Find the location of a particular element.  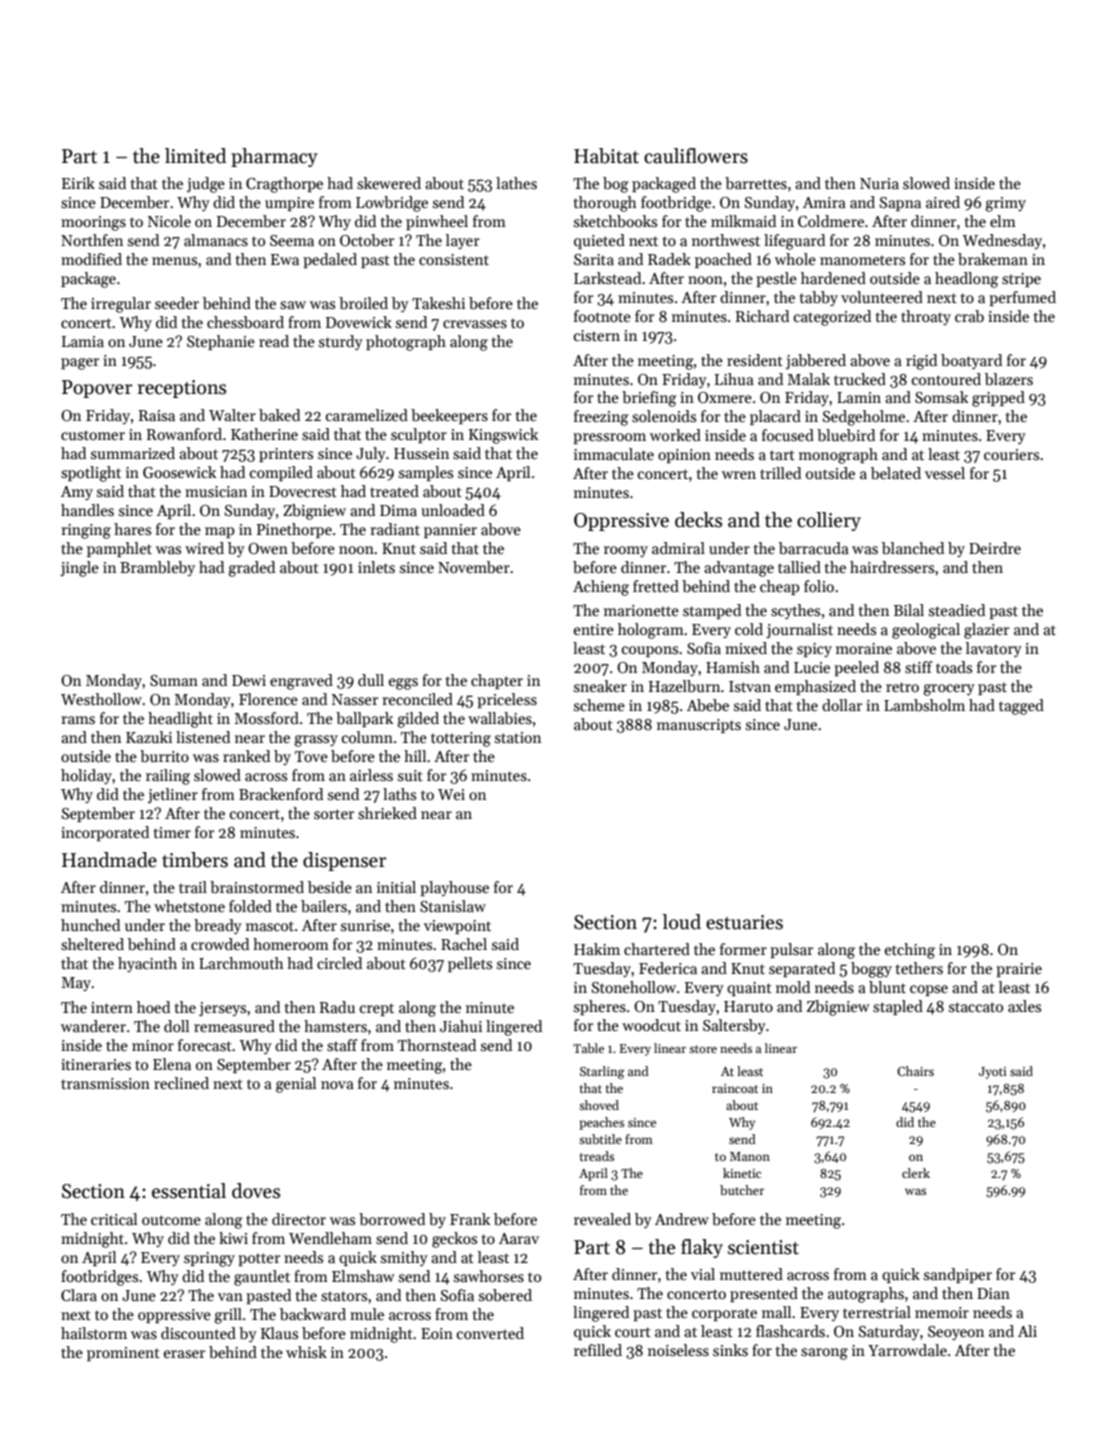

Nuria is located at coordinates (879, 183).
